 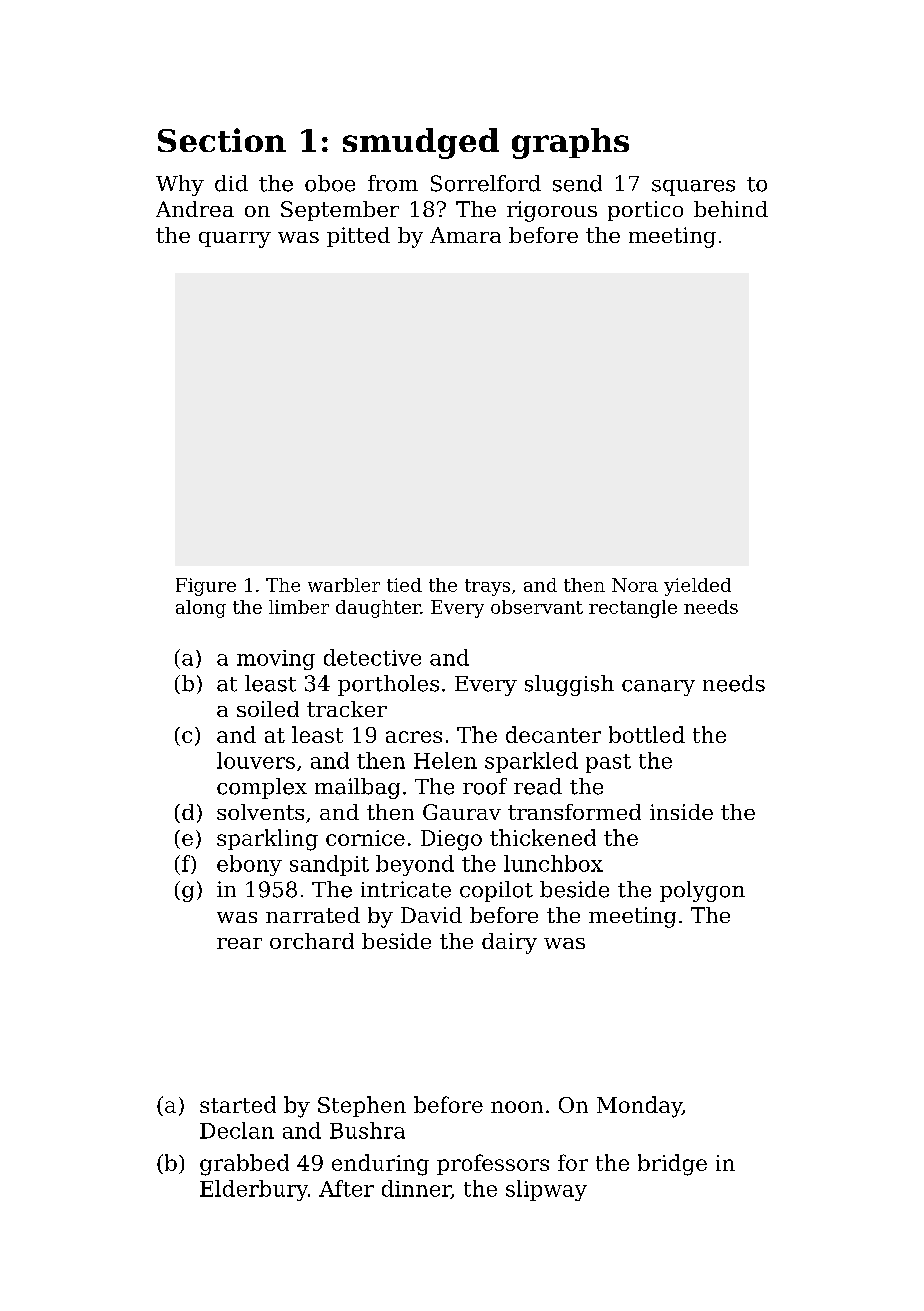 I want to click on Nora, so click(x=635, y=585).
